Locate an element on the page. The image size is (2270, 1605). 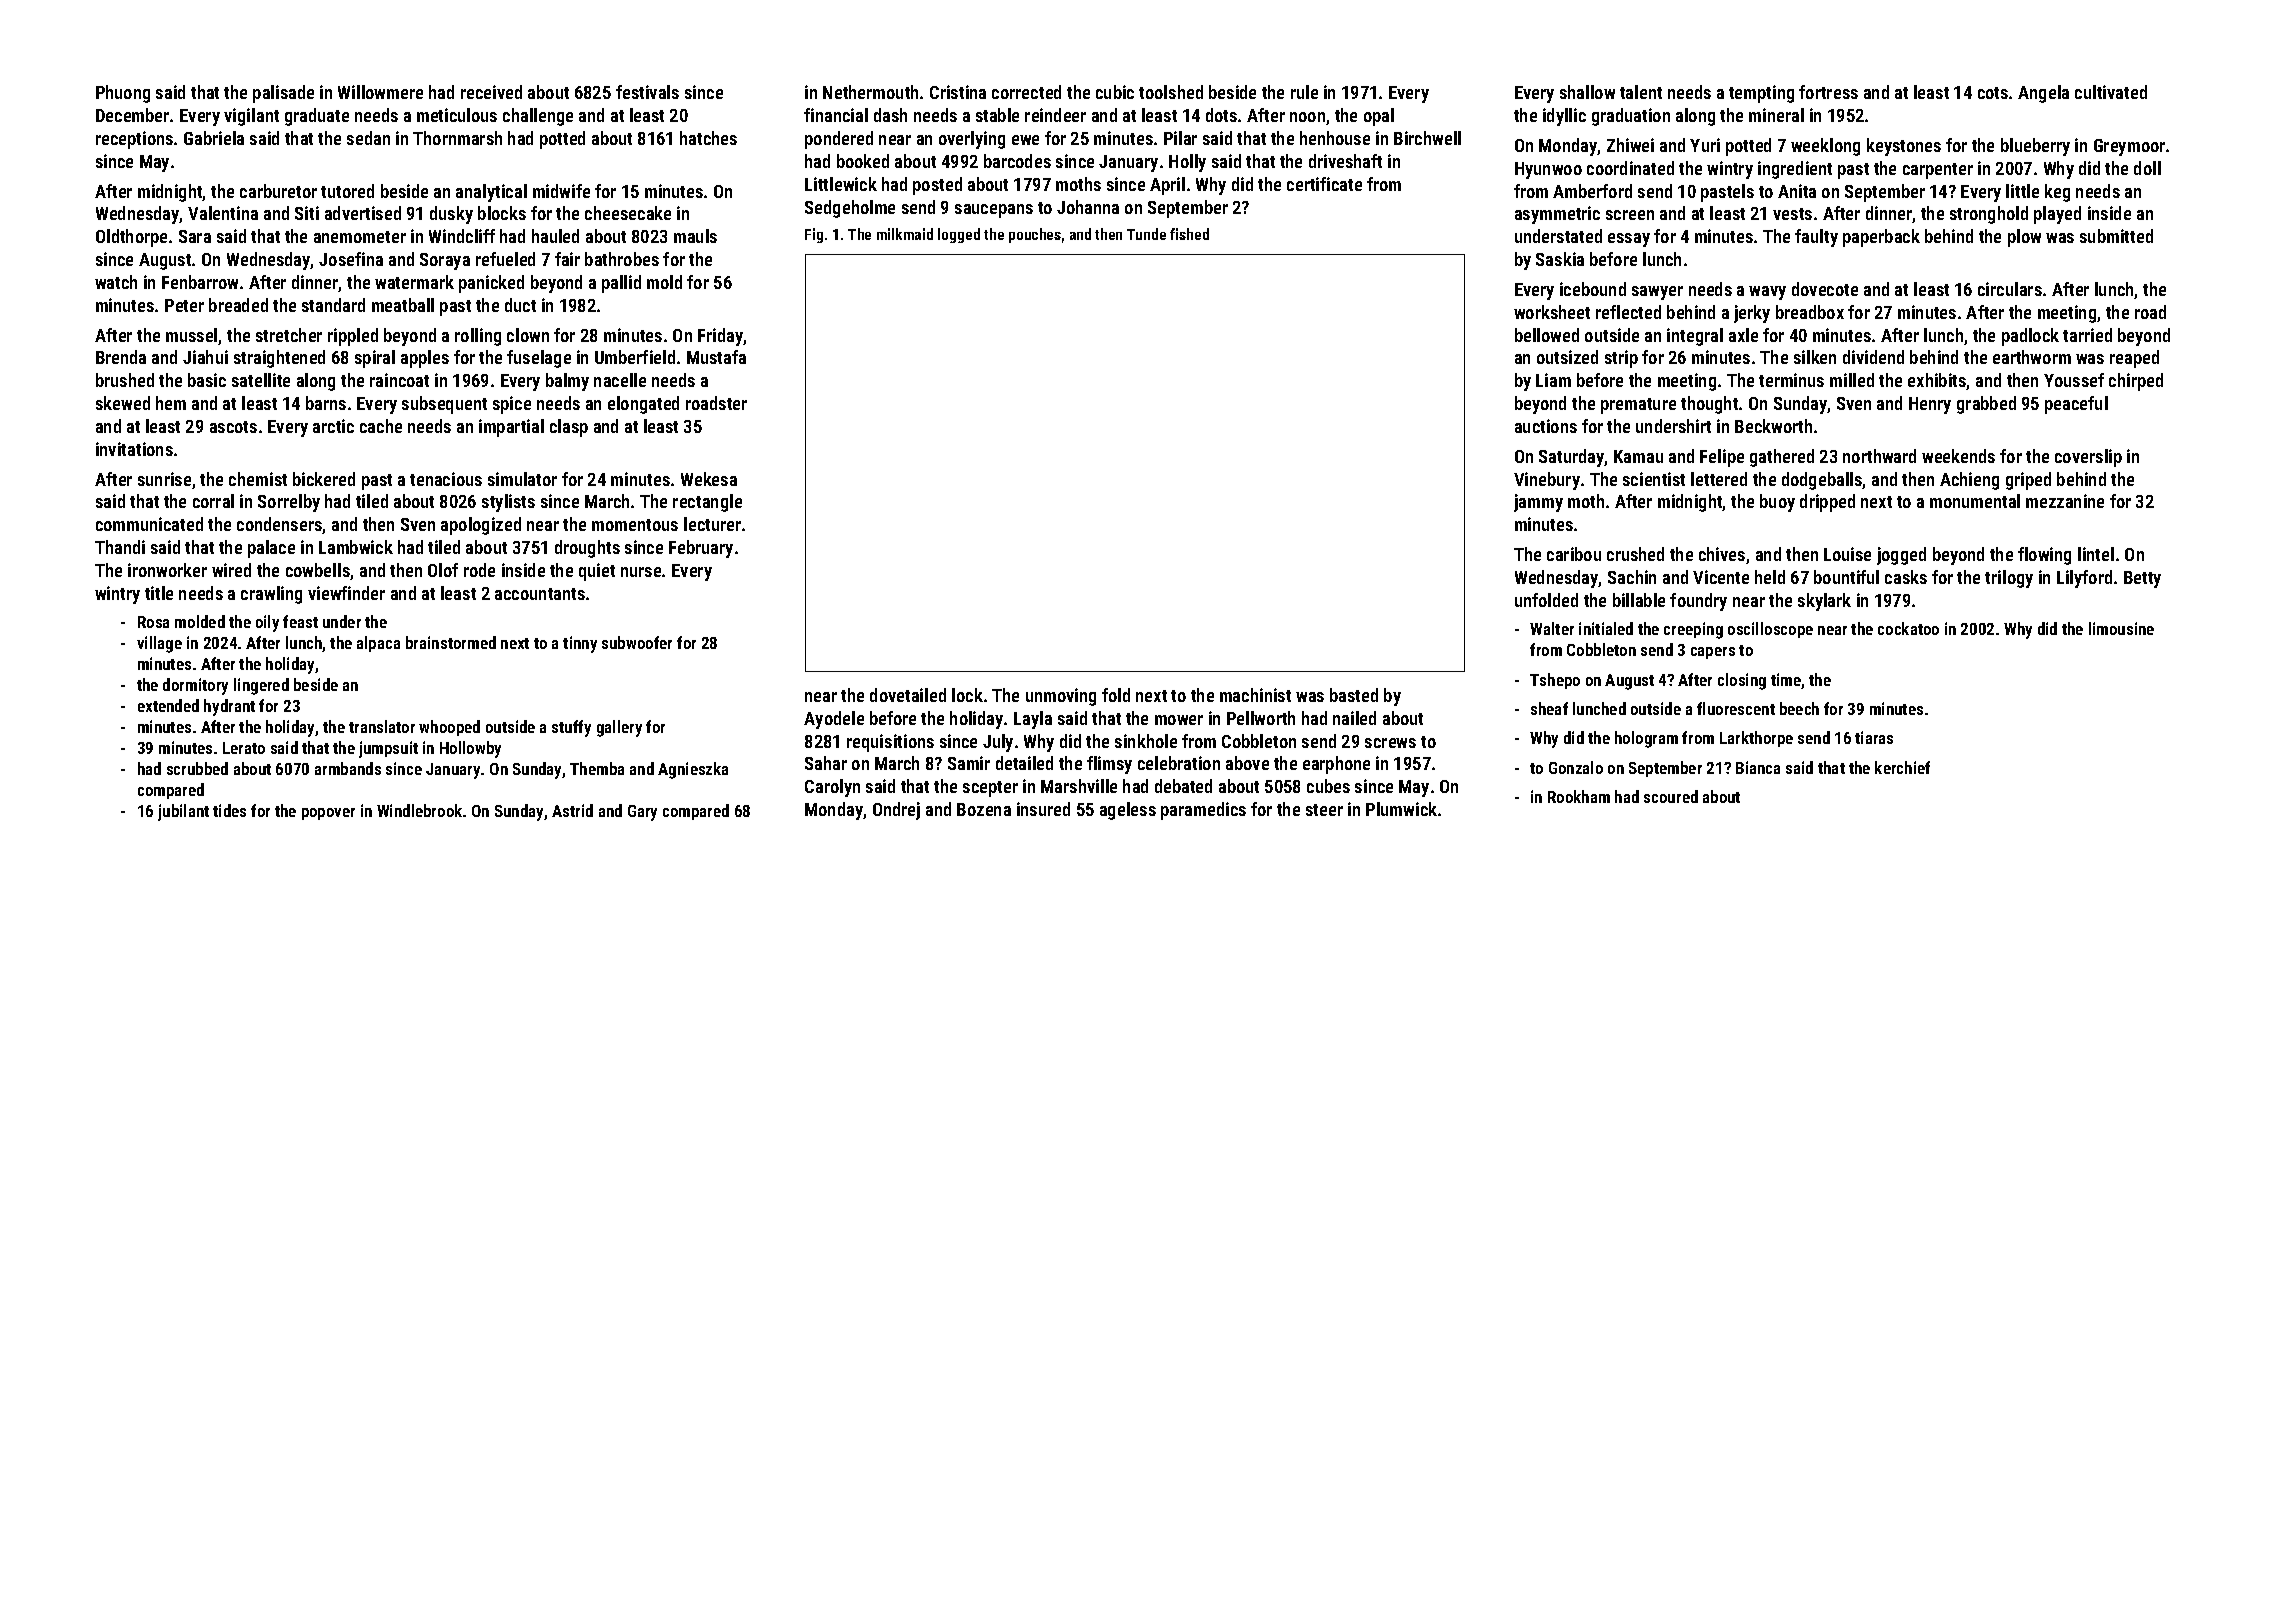
skewed is located at coordinates (123, 403).
